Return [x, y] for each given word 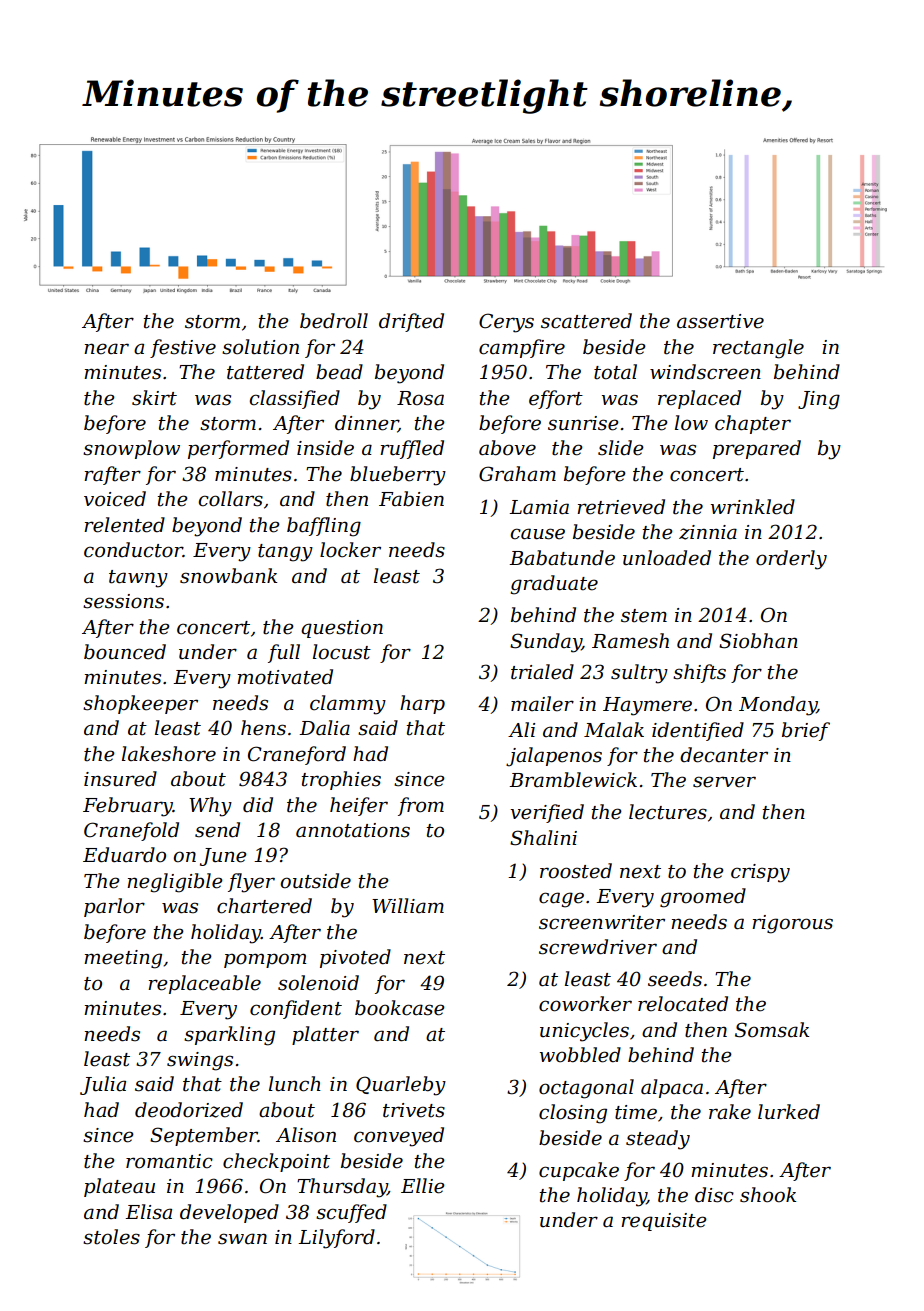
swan [242, 1239]
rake [730, 1112]
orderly [791, 560]
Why [210, 807]
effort [556, 399]
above [507, 448]
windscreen [705, 372]
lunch [295, 1084]
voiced [115, 499]
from [421, 806]
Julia [103, 1085]
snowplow [131, 449]
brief [806, 731]
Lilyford [336, 1239]
